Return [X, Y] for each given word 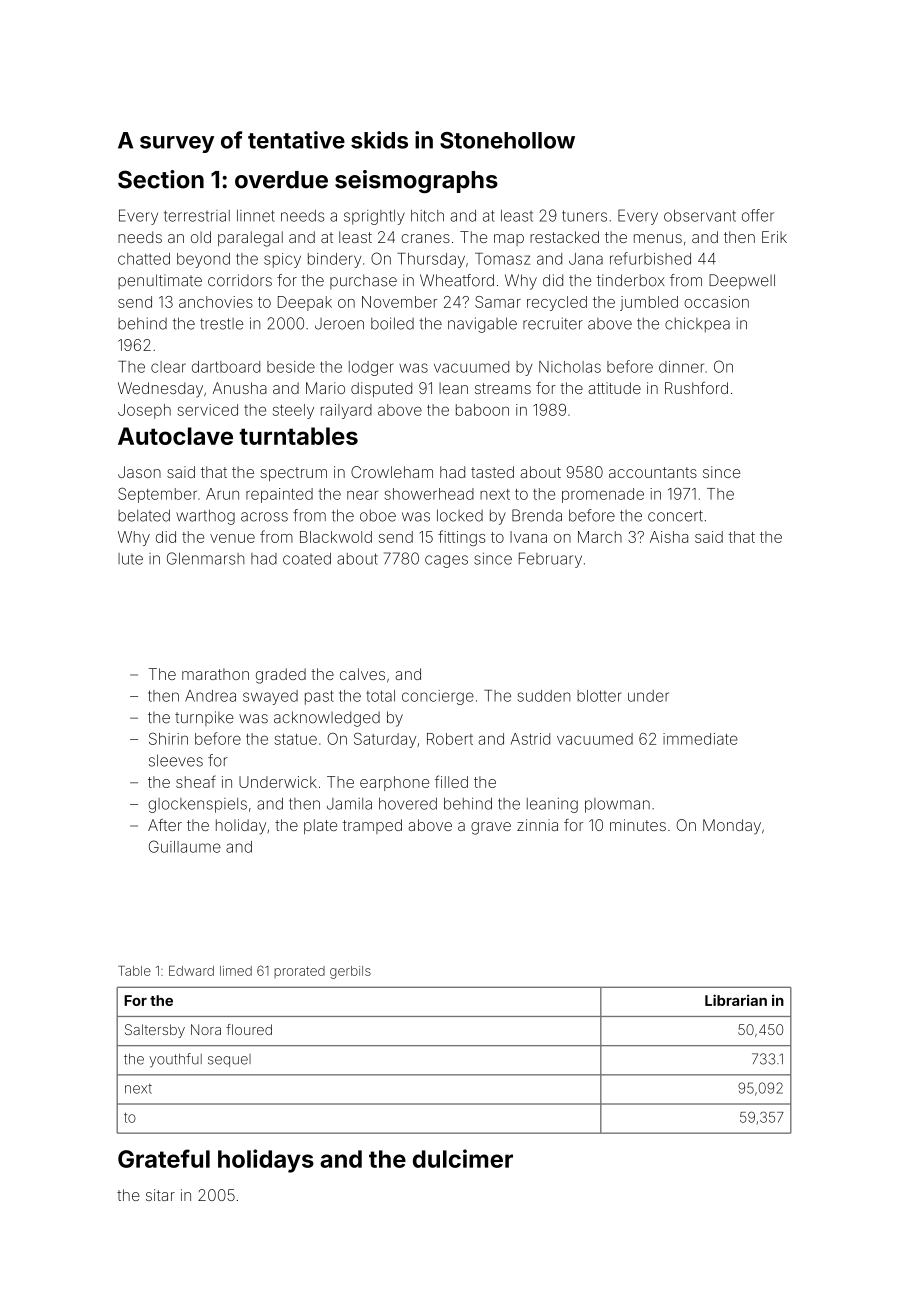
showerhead [429, 494]
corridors [240, 280]
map [509, 240]
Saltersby [155, 1031]
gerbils [350, 972]
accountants [653, 472]
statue [296, 739]
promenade [603, 495]
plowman [617, 805]
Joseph [144, 411]
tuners [584, 216]
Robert [450, 739]
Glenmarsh [205, 558]
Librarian [736, 1000]
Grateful [164, 1158]
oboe [378, 516]
